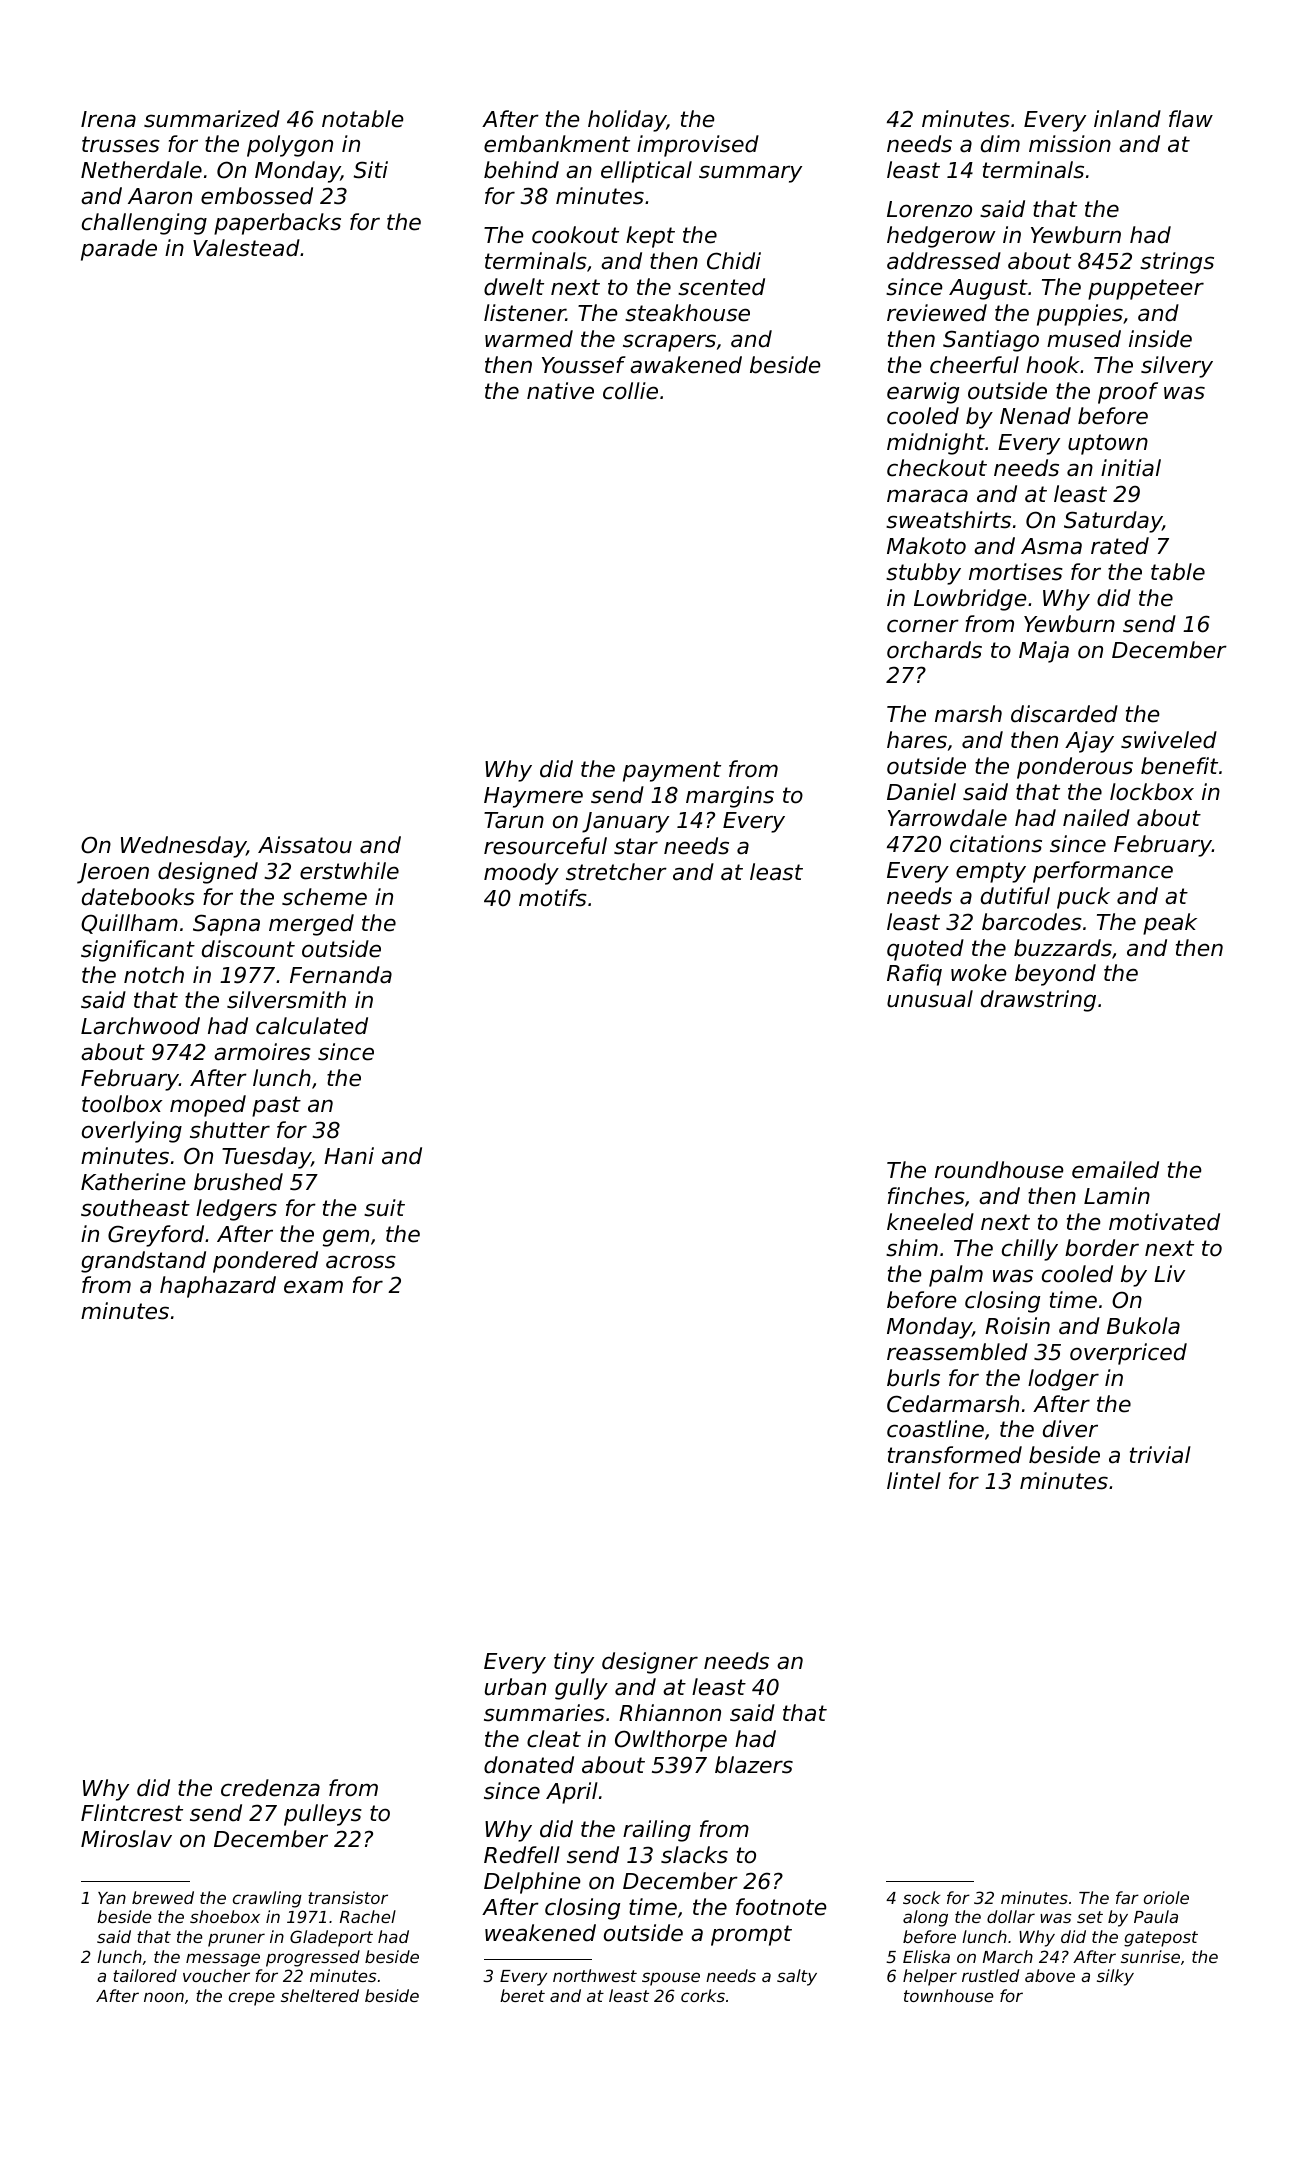 This document has width=1311, height=2159. I want to click on reassembled, so click(957, 1352).
